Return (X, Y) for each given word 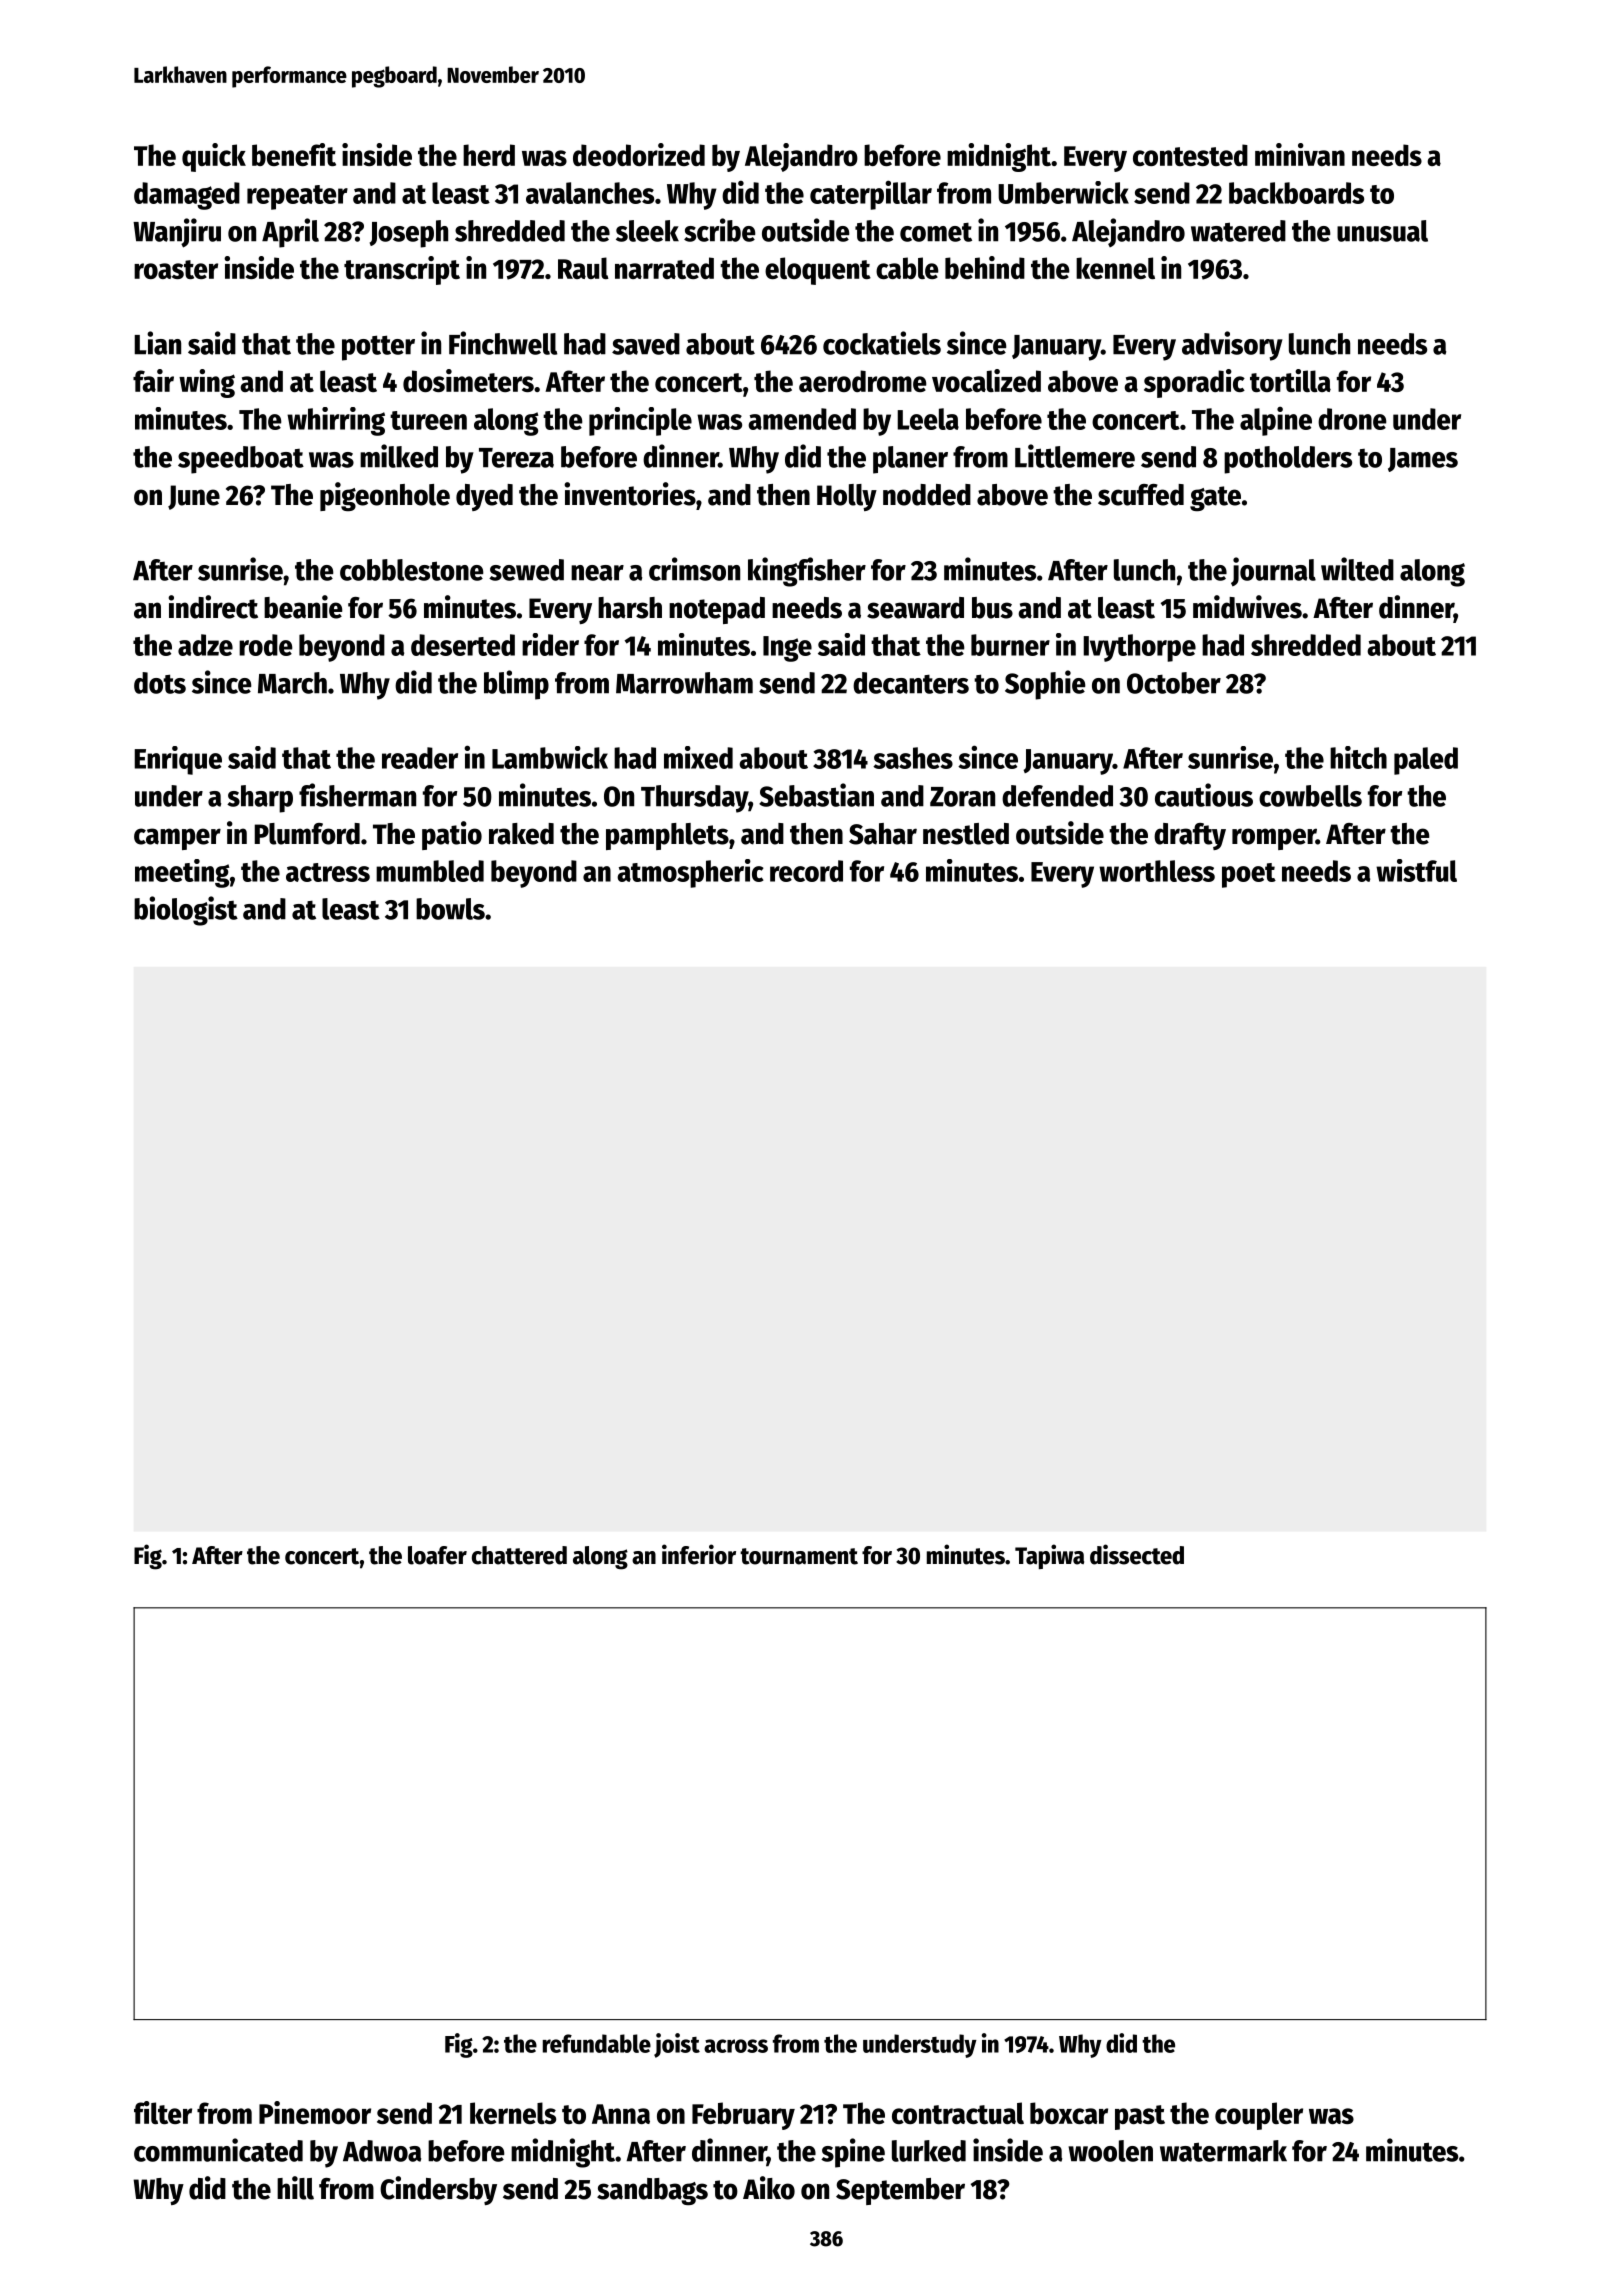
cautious (1204, 795)
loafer (437, 1555)
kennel (1115, 268)
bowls (450, 909)
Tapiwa (1049, 1556)
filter (163, 2112)
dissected (1137, 1554)
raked (521, 834)
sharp (260, 799)
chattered (519, 1555)
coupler (1259, 2116)
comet (936, 232)
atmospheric (690, 873)
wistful (1416, 870)
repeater (297, 197)
